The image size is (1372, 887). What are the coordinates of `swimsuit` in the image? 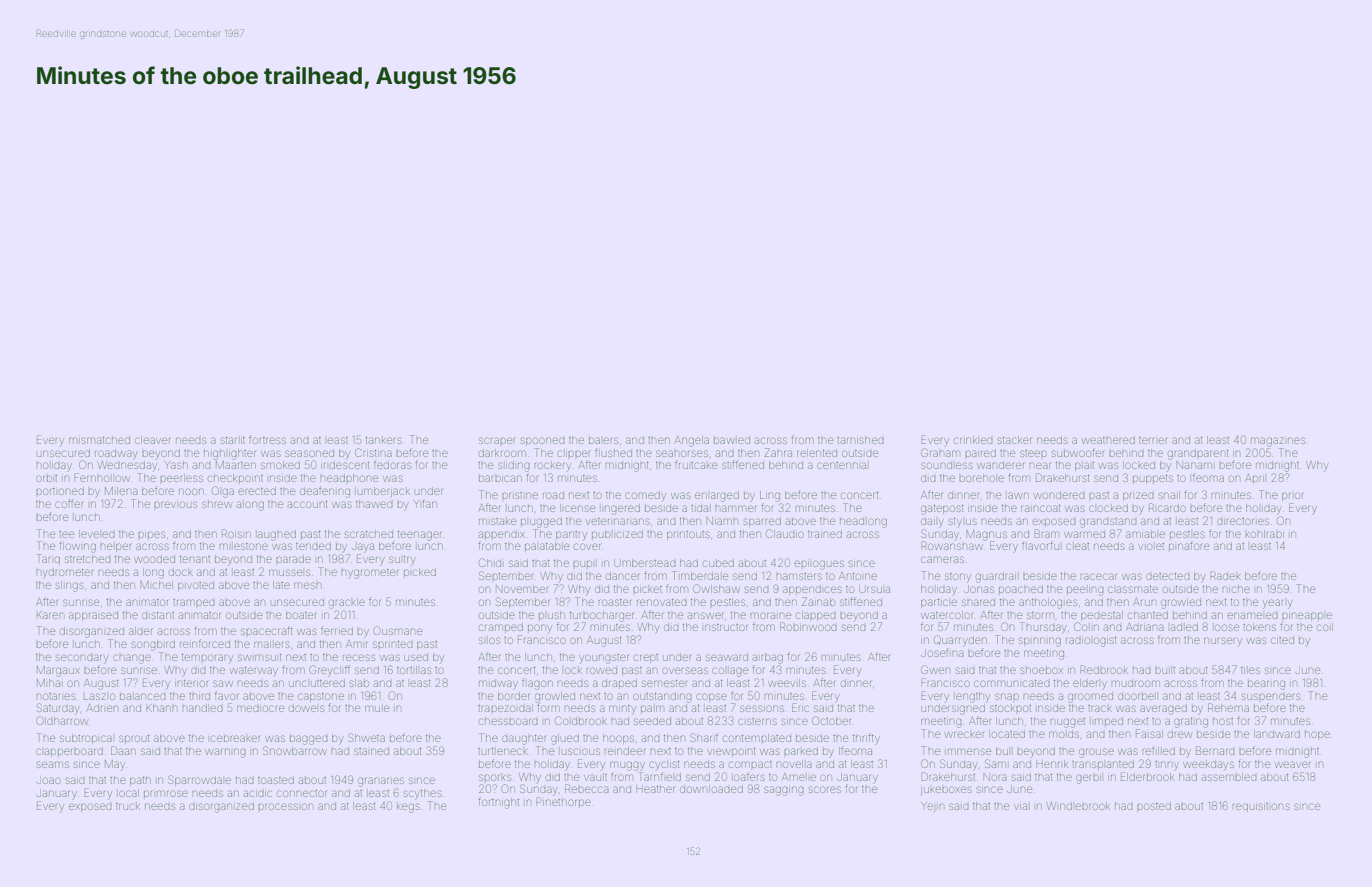 It's located at (259, 657).
